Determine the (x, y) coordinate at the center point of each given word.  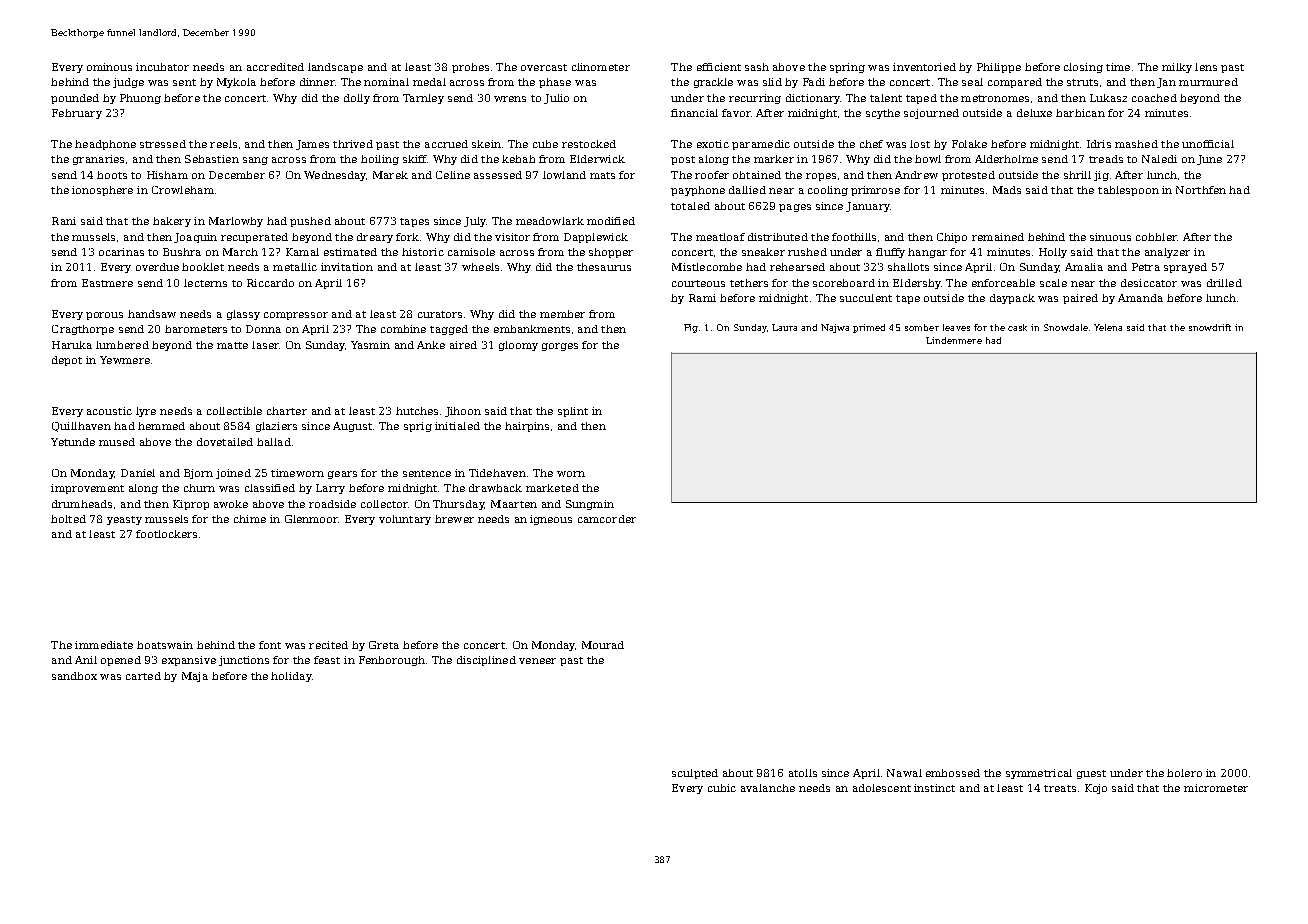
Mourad (603, 645)
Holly (1053, 253)
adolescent (882, 788)
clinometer (601, 67)
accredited (275, 67)
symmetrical (1039, 774)
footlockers (166, 534)
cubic (722, 788)
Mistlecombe (707, 267)
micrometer (1216, 788)
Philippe (999, 68)
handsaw (152, 314)
